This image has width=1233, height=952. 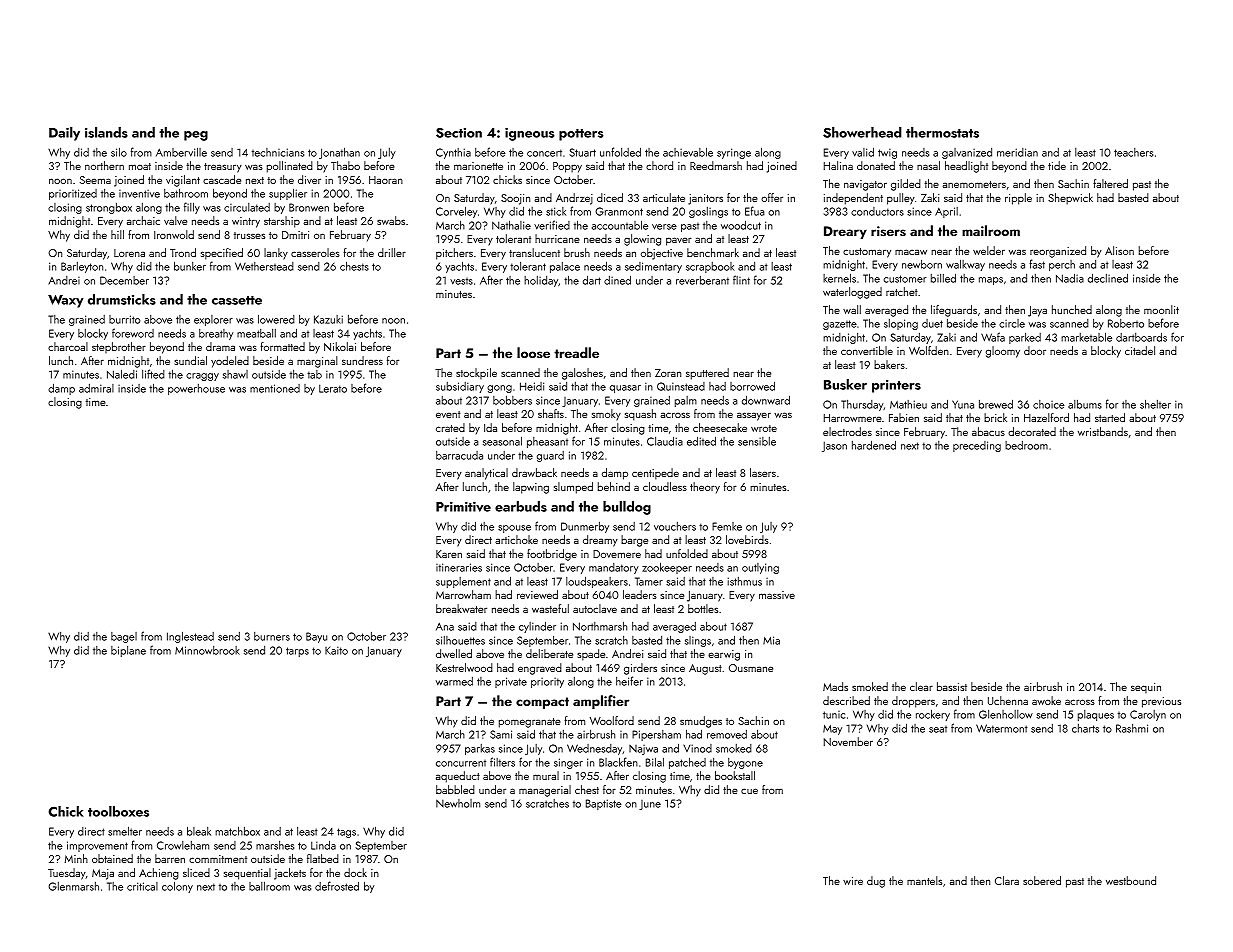 What do you see at coordinates (977, 446) in the image?
I see `preceding` at bounding box center [977, 446].
